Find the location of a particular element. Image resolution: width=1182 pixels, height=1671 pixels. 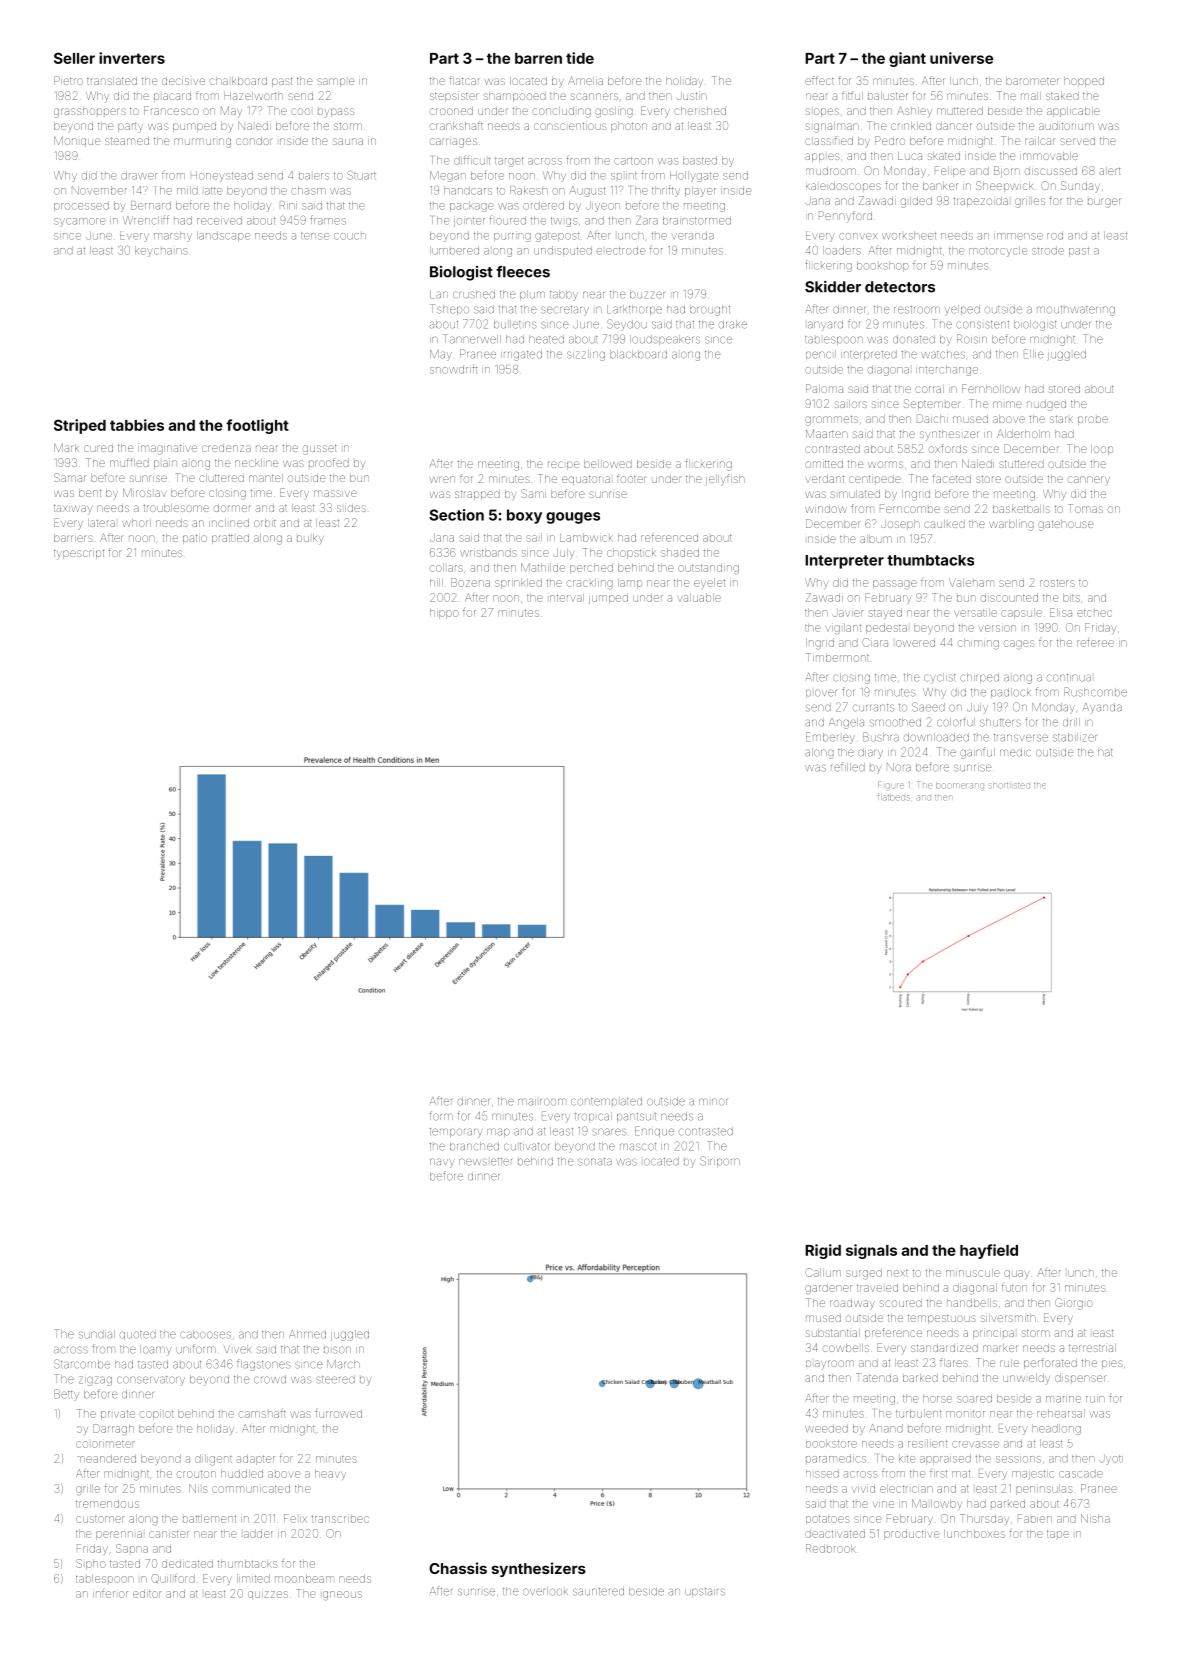

flatbeds is located at coordinates (894, 797).
